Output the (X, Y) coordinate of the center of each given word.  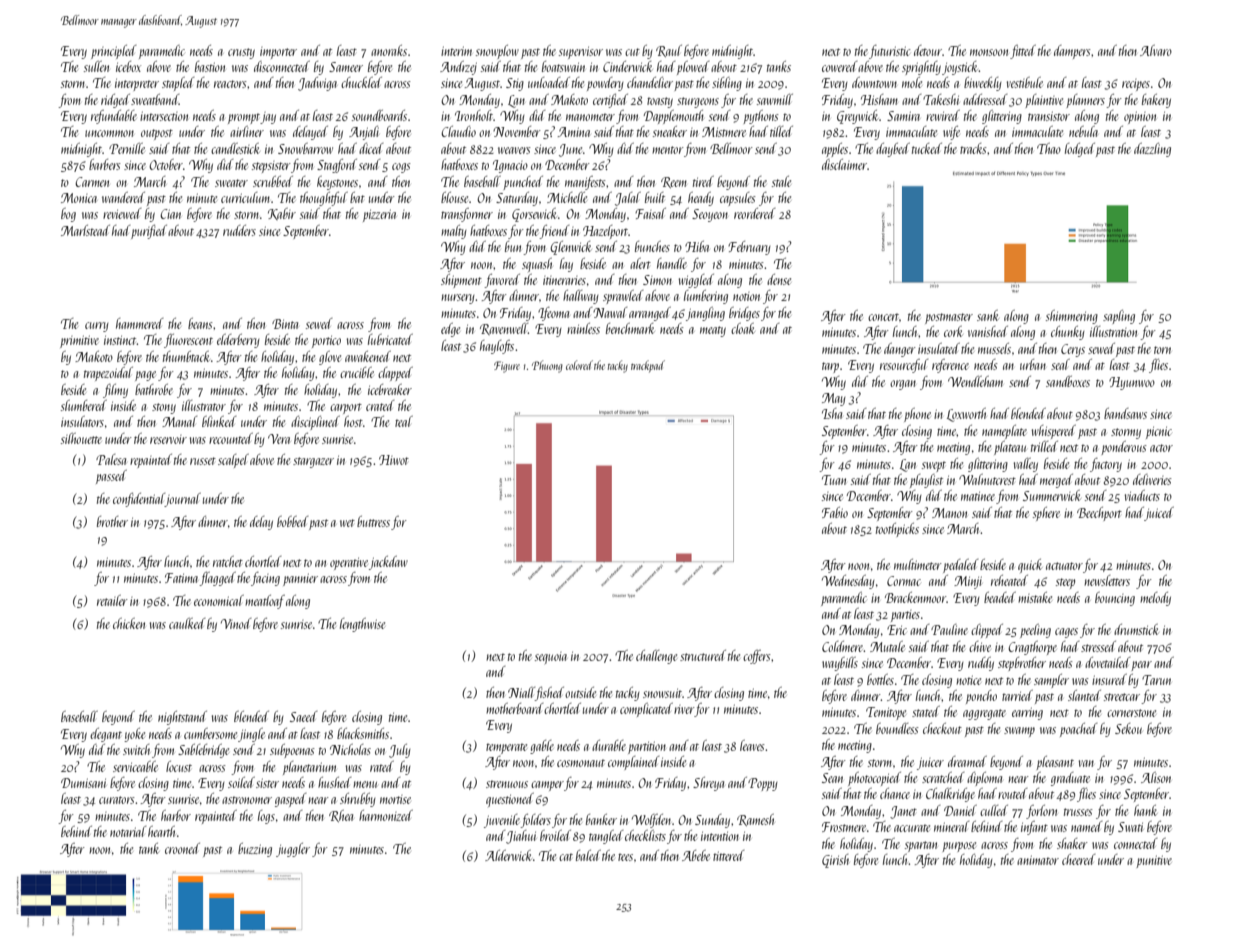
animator (1038, 860)
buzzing (255, 850)
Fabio (835, 512)
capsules (738, 199)
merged (1056, 481)
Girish (835, 861)
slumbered (84, 405)
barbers (105, 164)
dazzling (1152, 150)
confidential (139, 500)
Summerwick (1052, 495)
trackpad (648, 366)
